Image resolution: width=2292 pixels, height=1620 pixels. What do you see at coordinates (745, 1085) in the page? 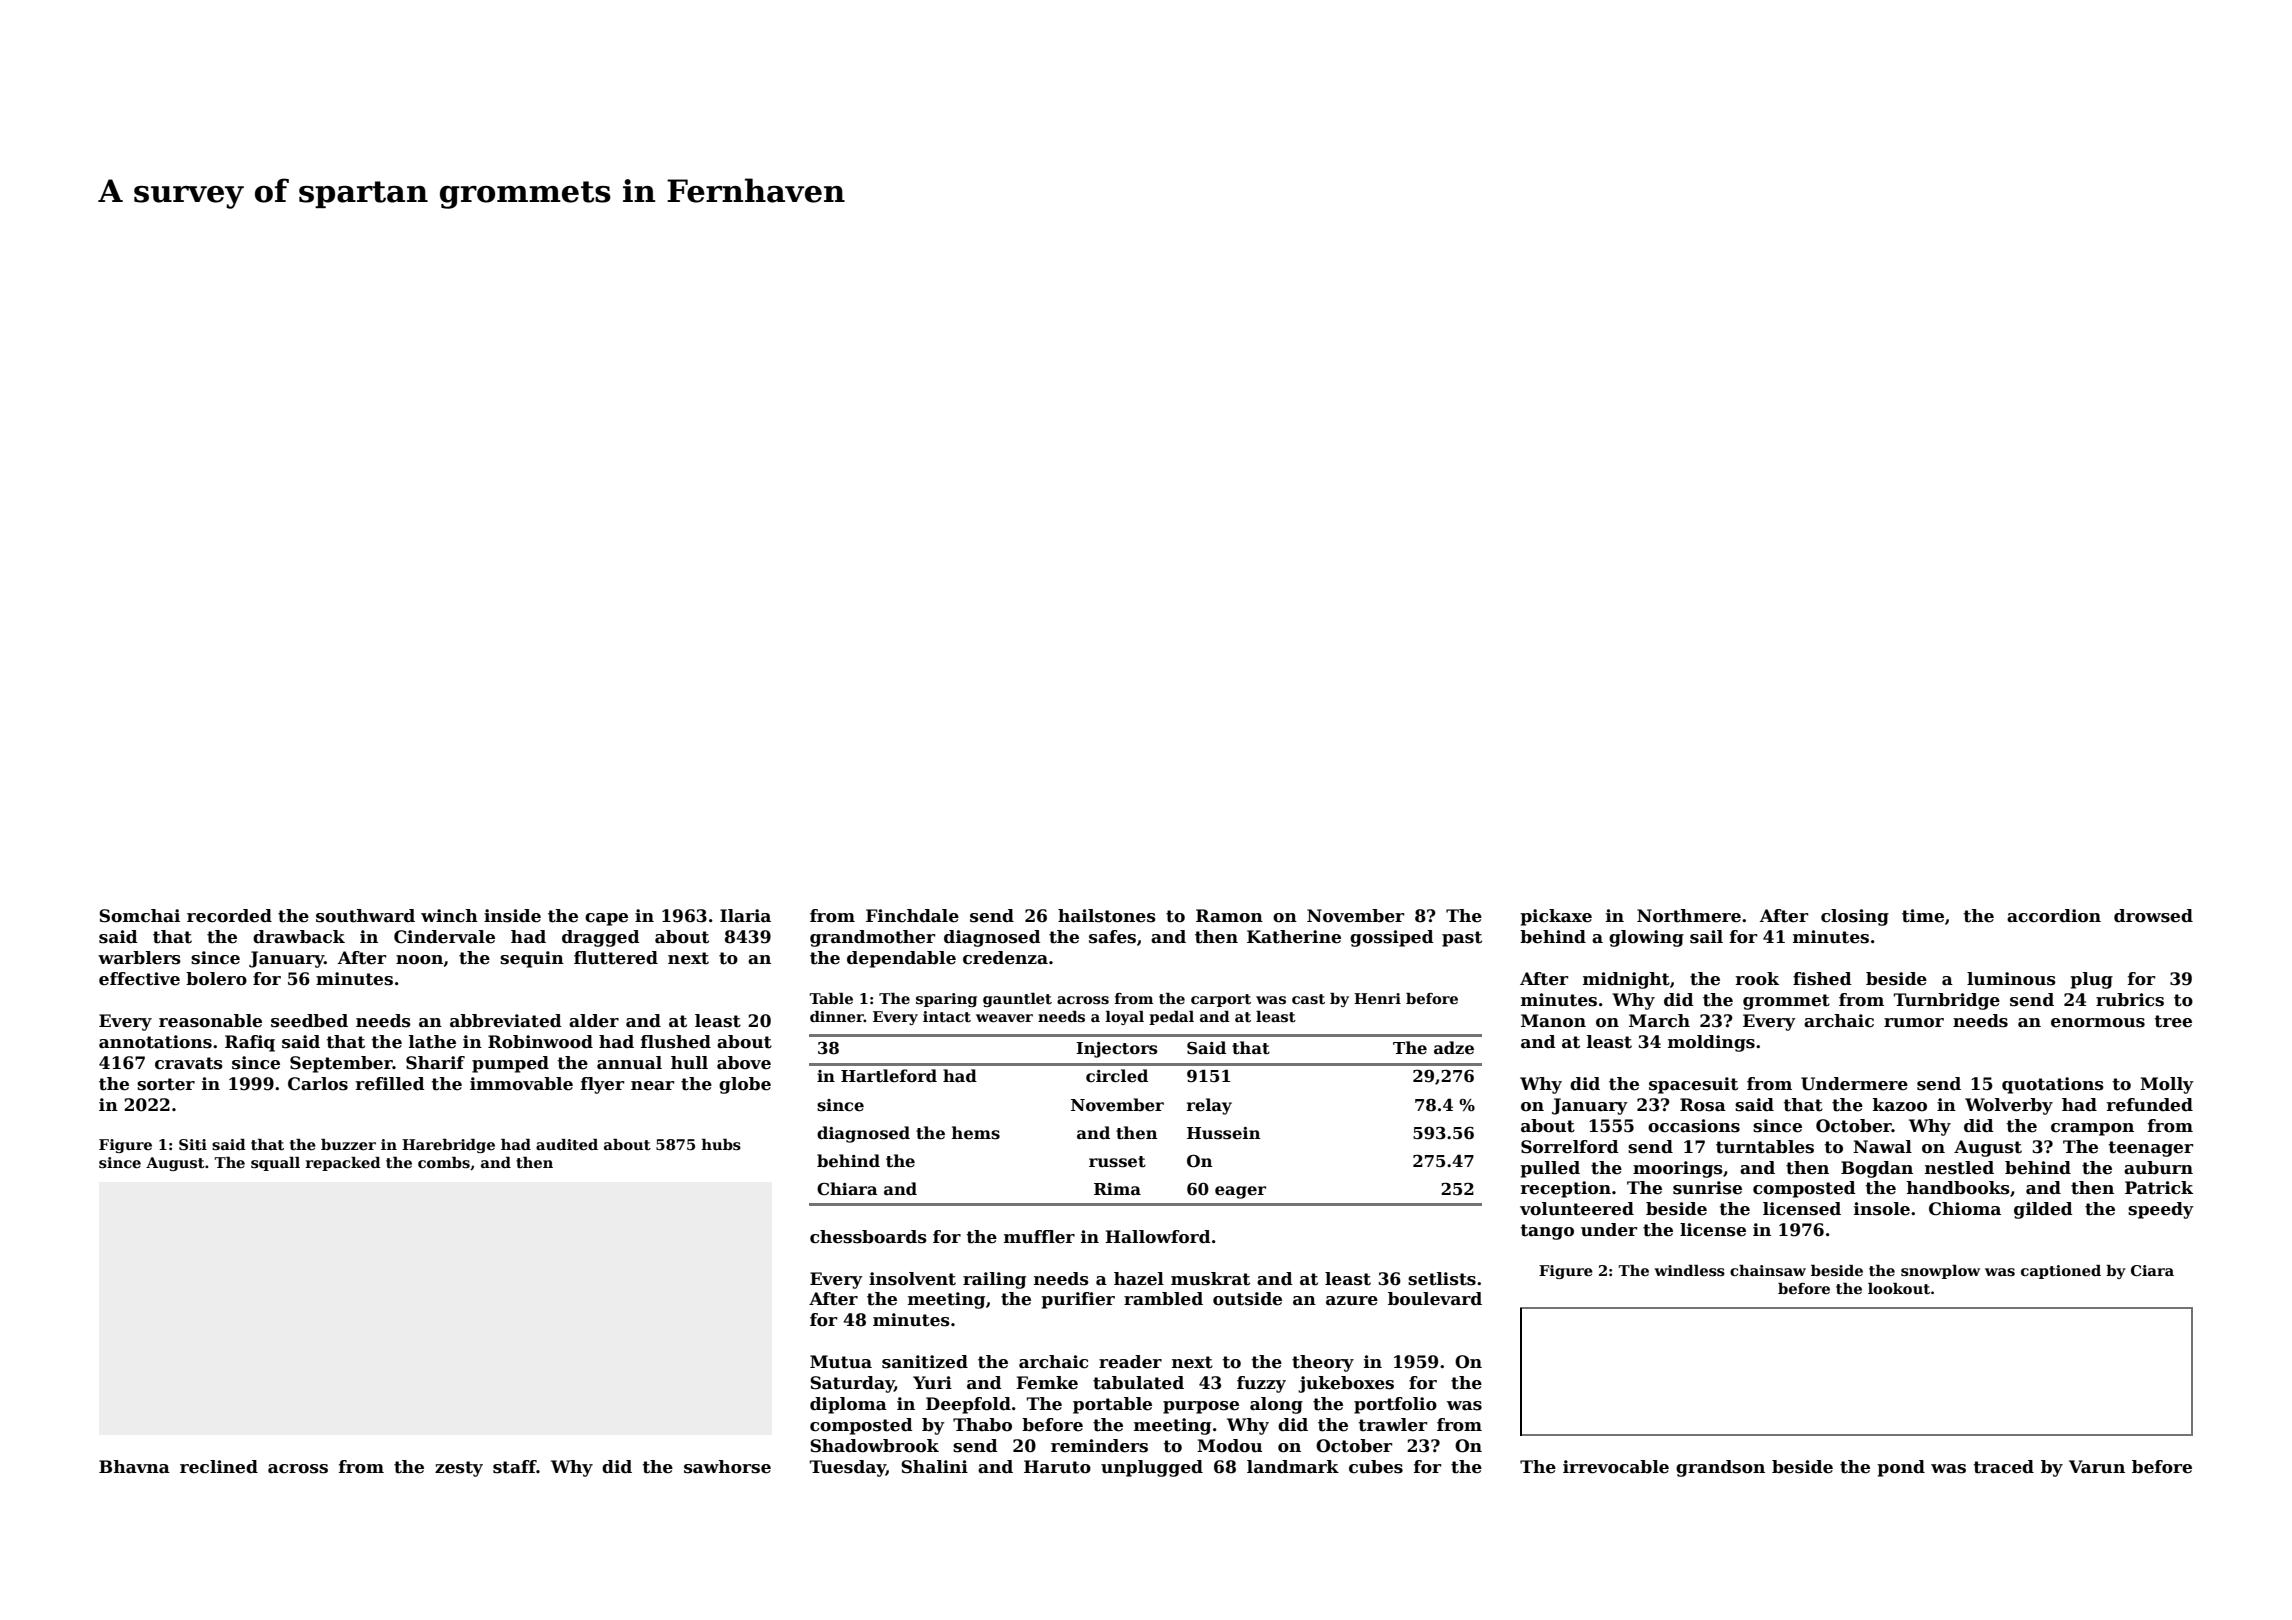
I see `globe` at bounding box center [745, 1085].
